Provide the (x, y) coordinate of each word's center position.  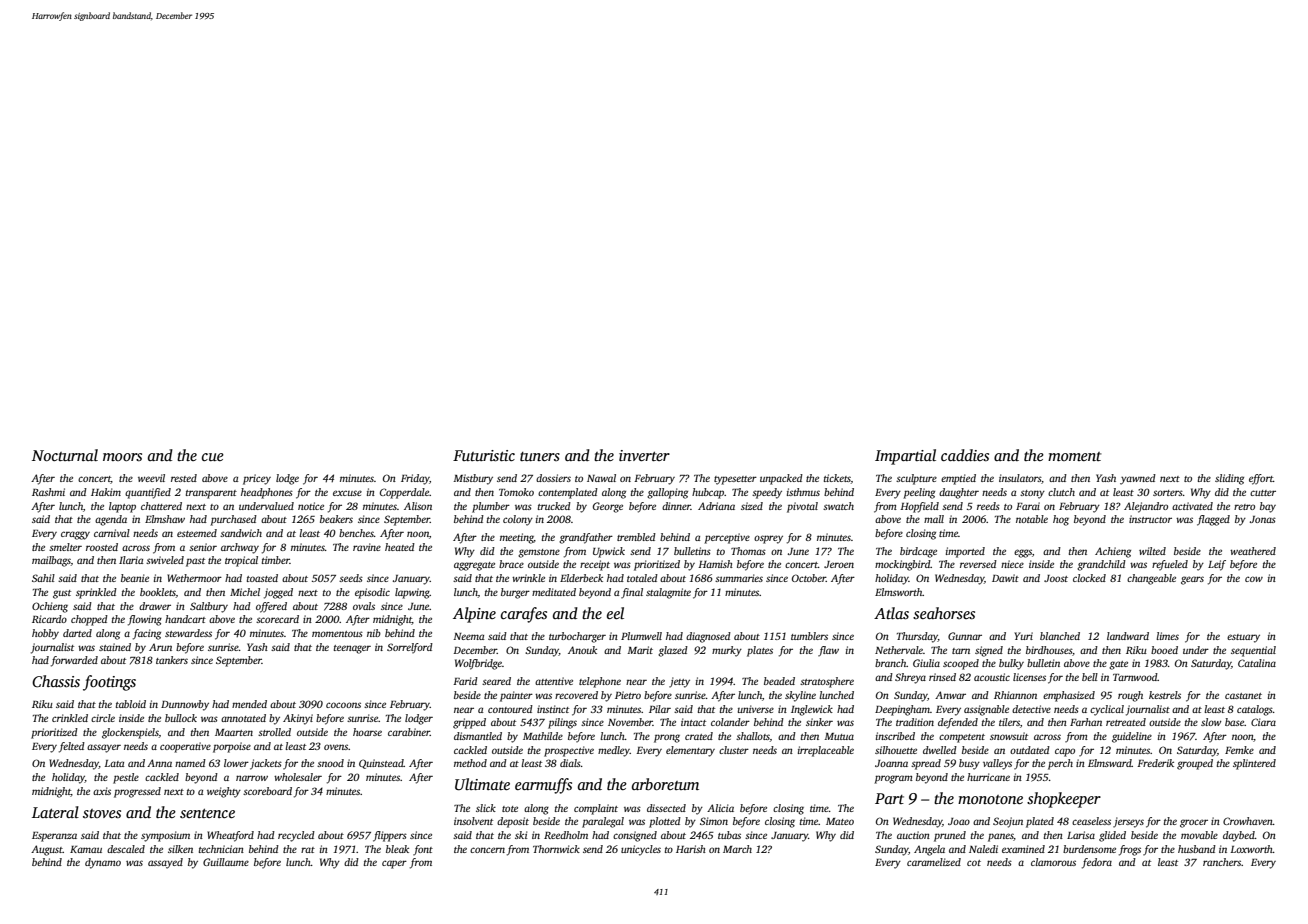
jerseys (1128, 822)
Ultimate (482, 784)
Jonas (1263, 519)
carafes (524, 615)
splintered (1254, 764)
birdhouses (1049, 650)
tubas (729, 835)
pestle (126, 778)
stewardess (188, 633)
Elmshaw (165, 519)
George (608, 507)
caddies (965, 455)
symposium (165, 836)
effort (1261, 479)
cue (213, 457)
